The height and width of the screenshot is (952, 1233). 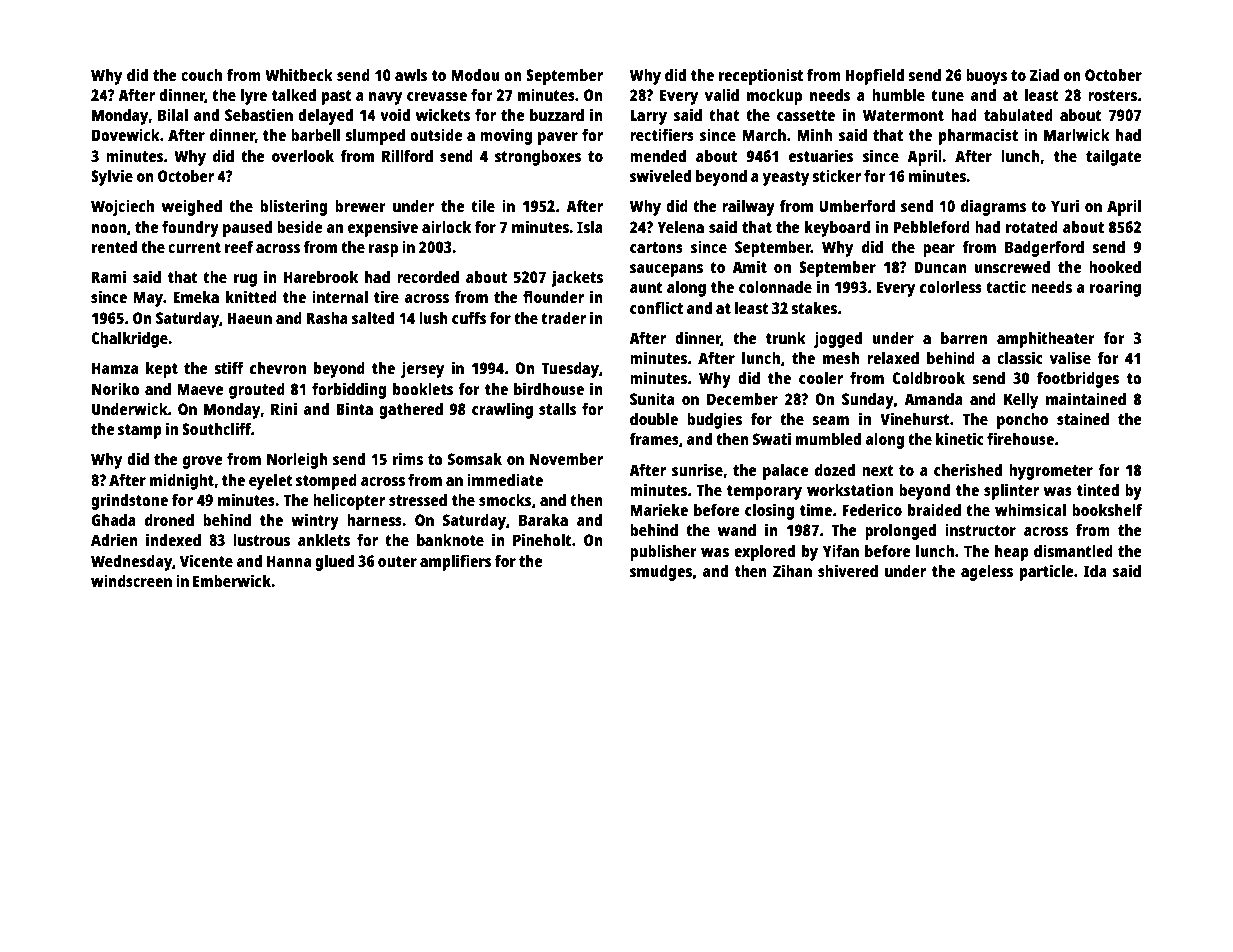 What do you see at coordinates (201, 75) in the screenshot?
I see `couch` at bounding box center [201, 75].
